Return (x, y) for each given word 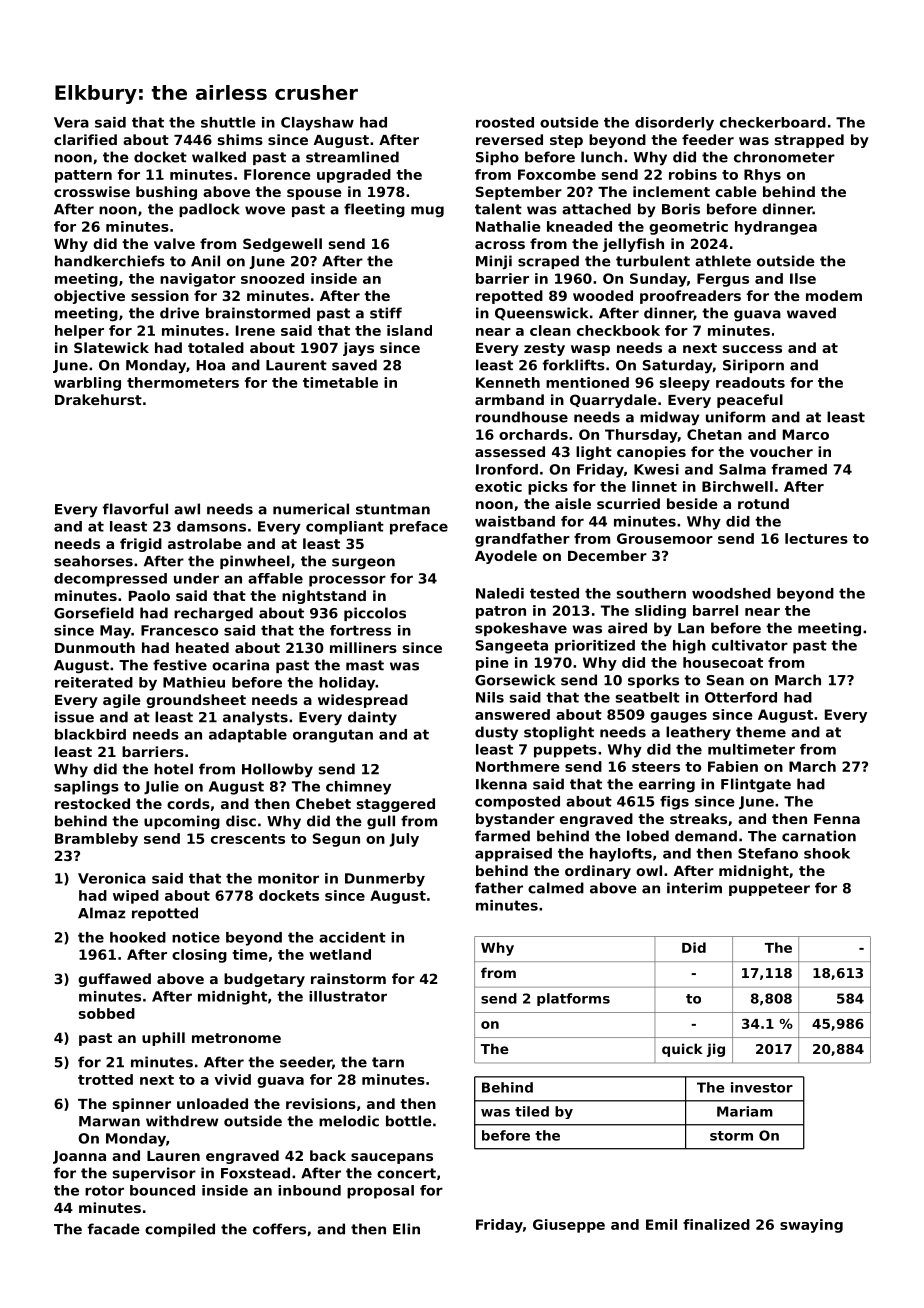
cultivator (750, 645)
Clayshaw (317, 124)
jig (716, 1050)
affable (275, 578)
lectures (816, 538)
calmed (556, 888)
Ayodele (506, 557)
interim (694, 888)
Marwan (109, 1121)
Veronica (112, 878)
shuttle (228, 122)
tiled (532, 1111)
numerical (311, 509)
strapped (809, 141)
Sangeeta (512, 647)
